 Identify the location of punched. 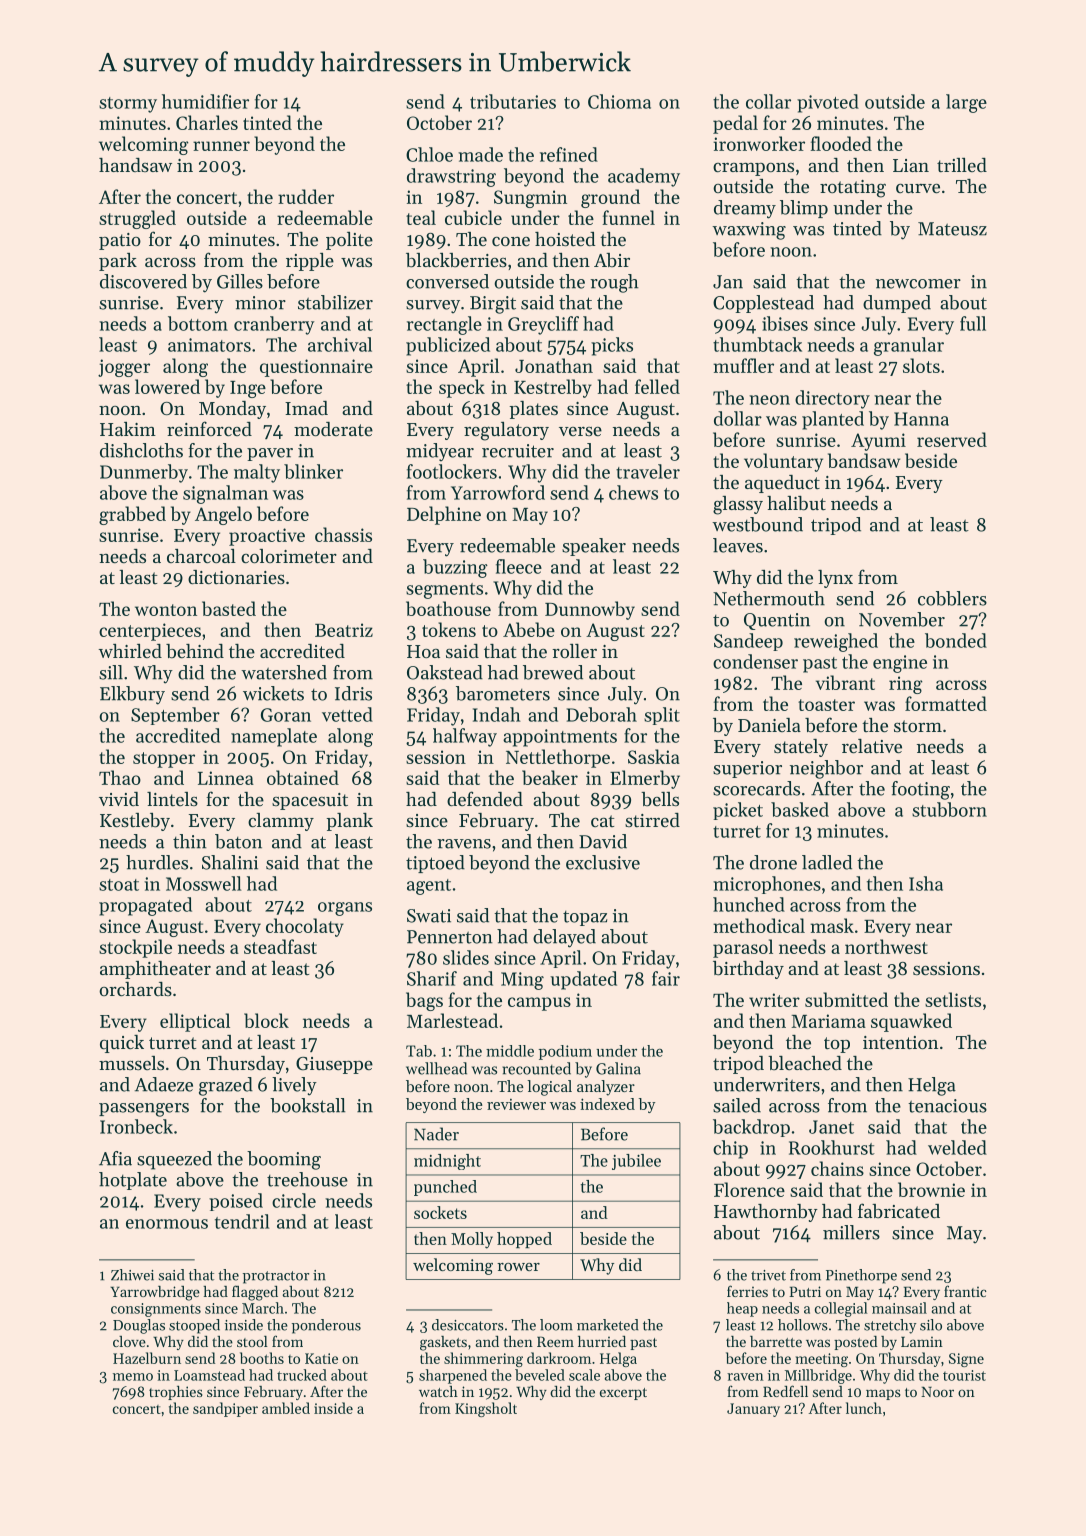
(445, 1188).
